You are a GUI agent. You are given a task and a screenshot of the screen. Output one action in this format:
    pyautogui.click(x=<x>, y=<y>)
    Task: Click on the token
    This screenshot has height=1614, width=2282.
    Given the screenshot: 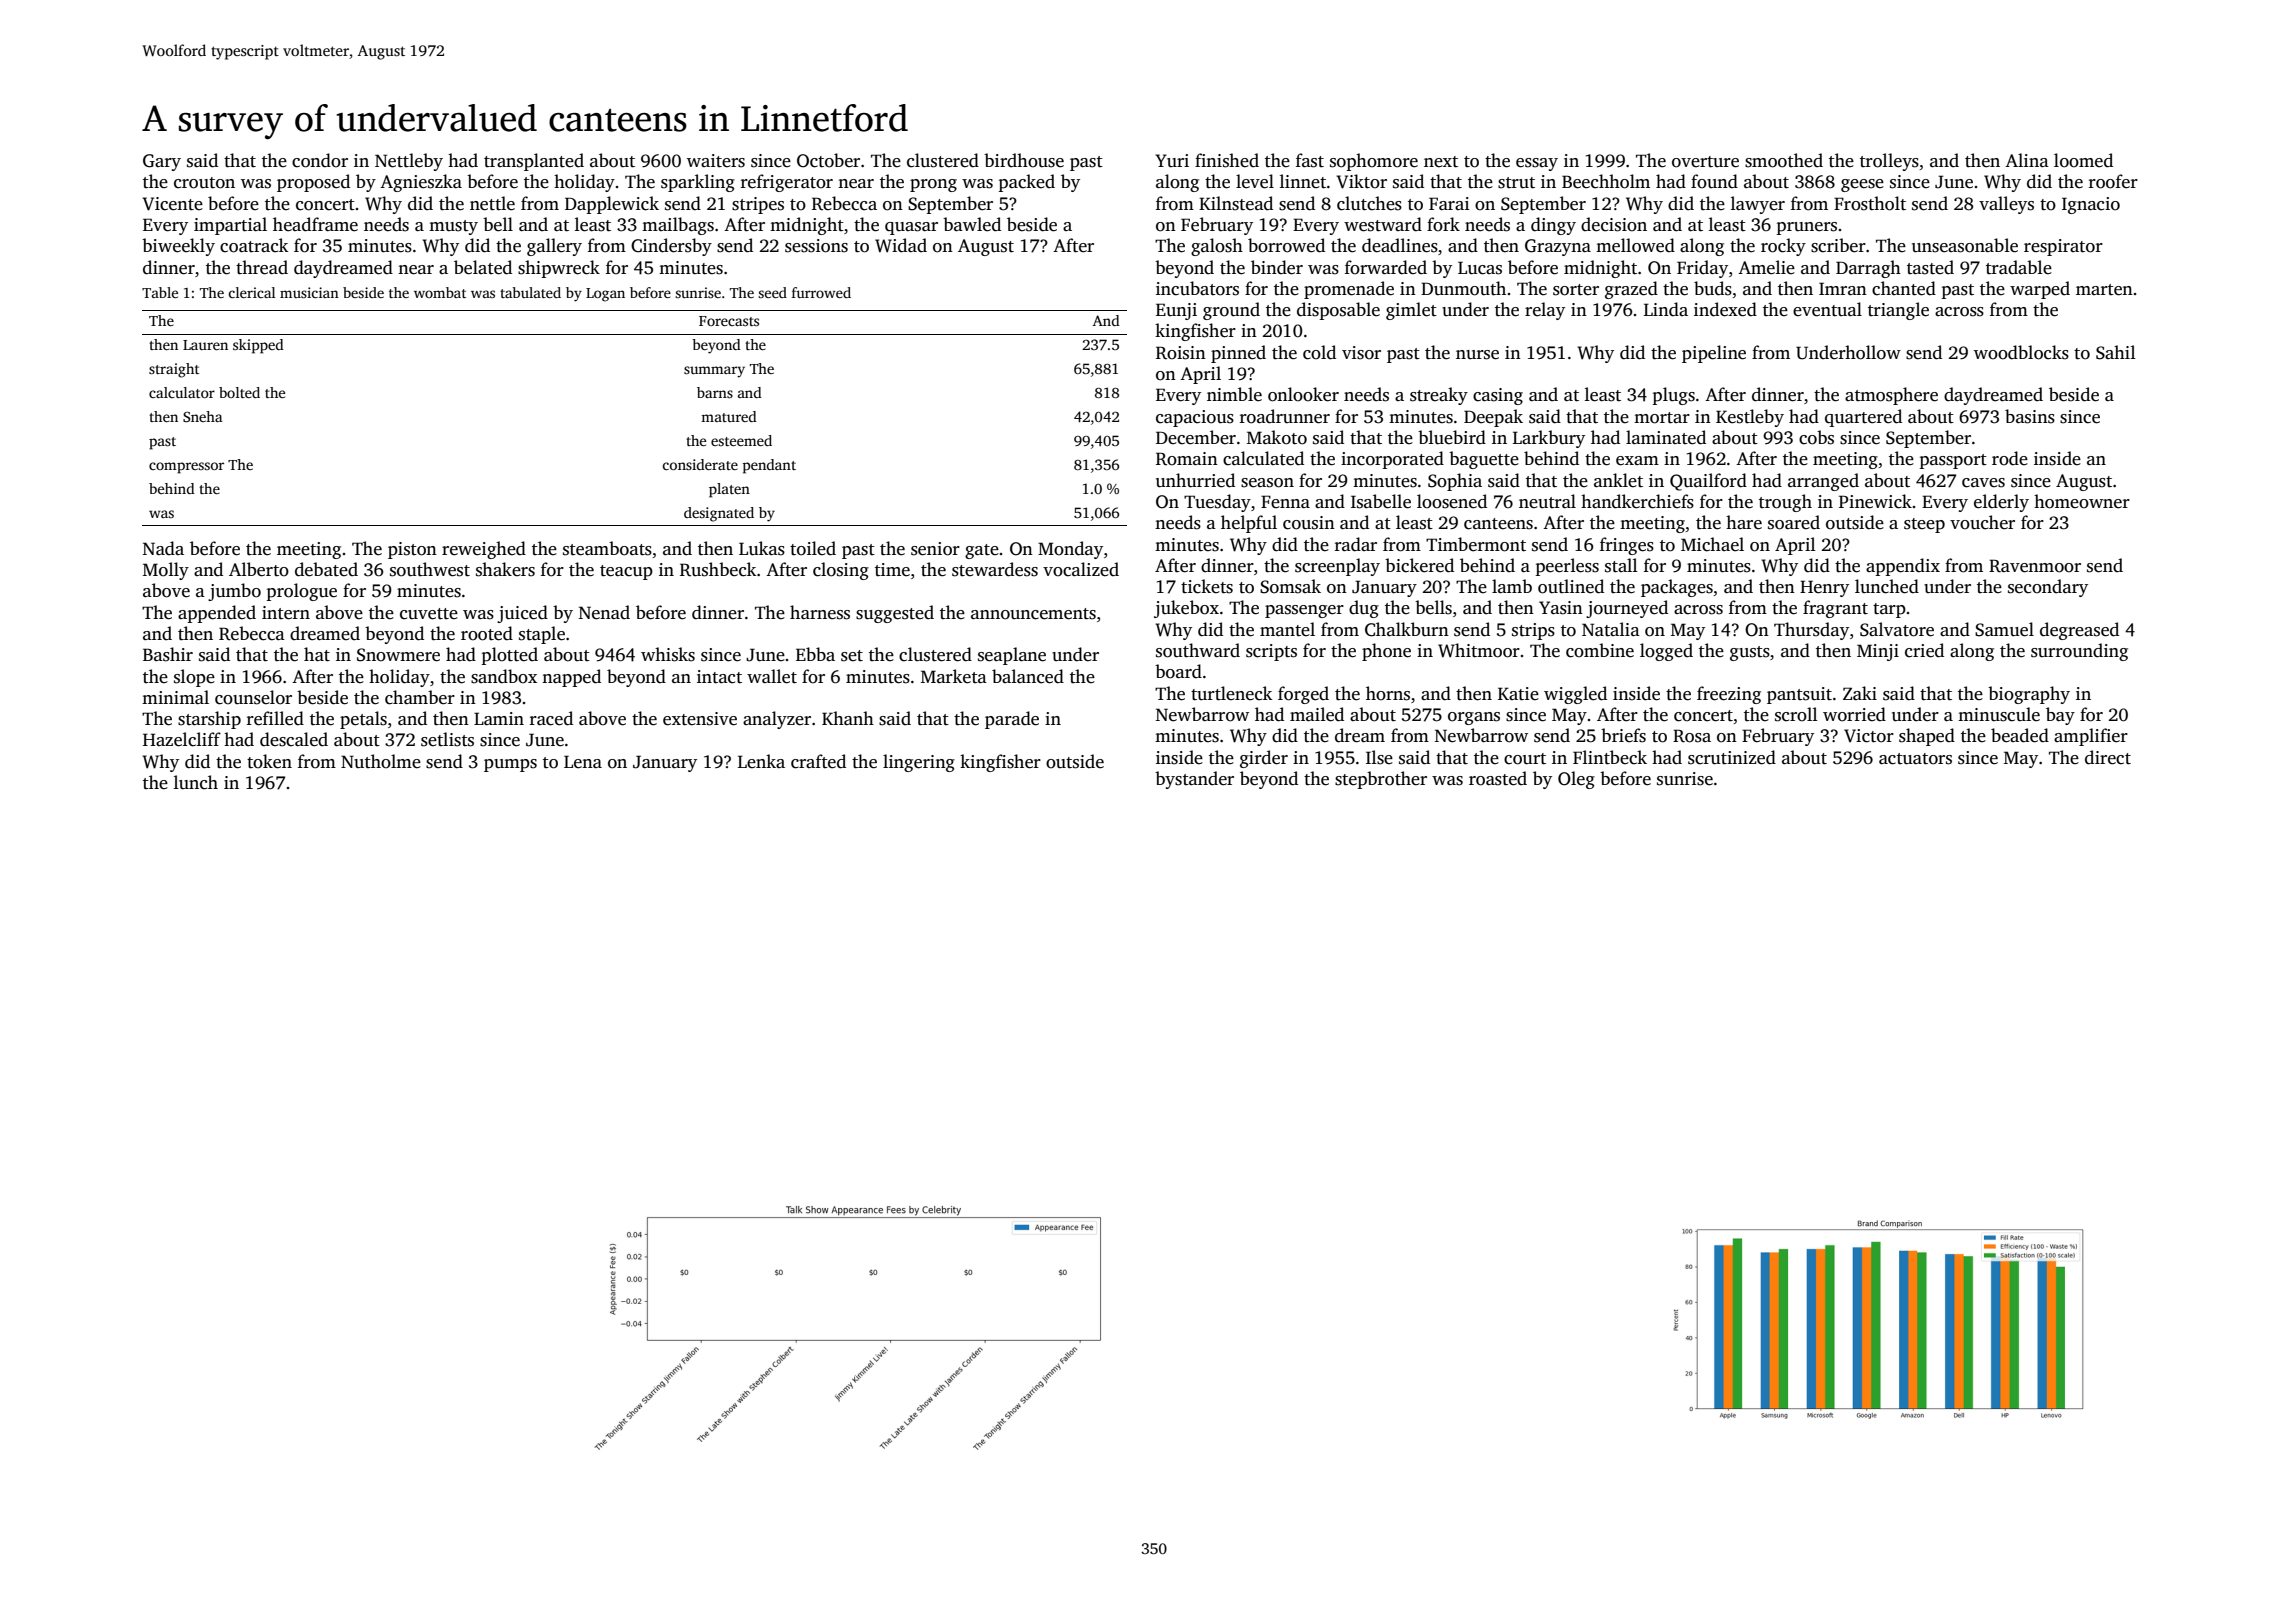 What is the action you would take?
    pyautogui.click(x=269, y=761)
